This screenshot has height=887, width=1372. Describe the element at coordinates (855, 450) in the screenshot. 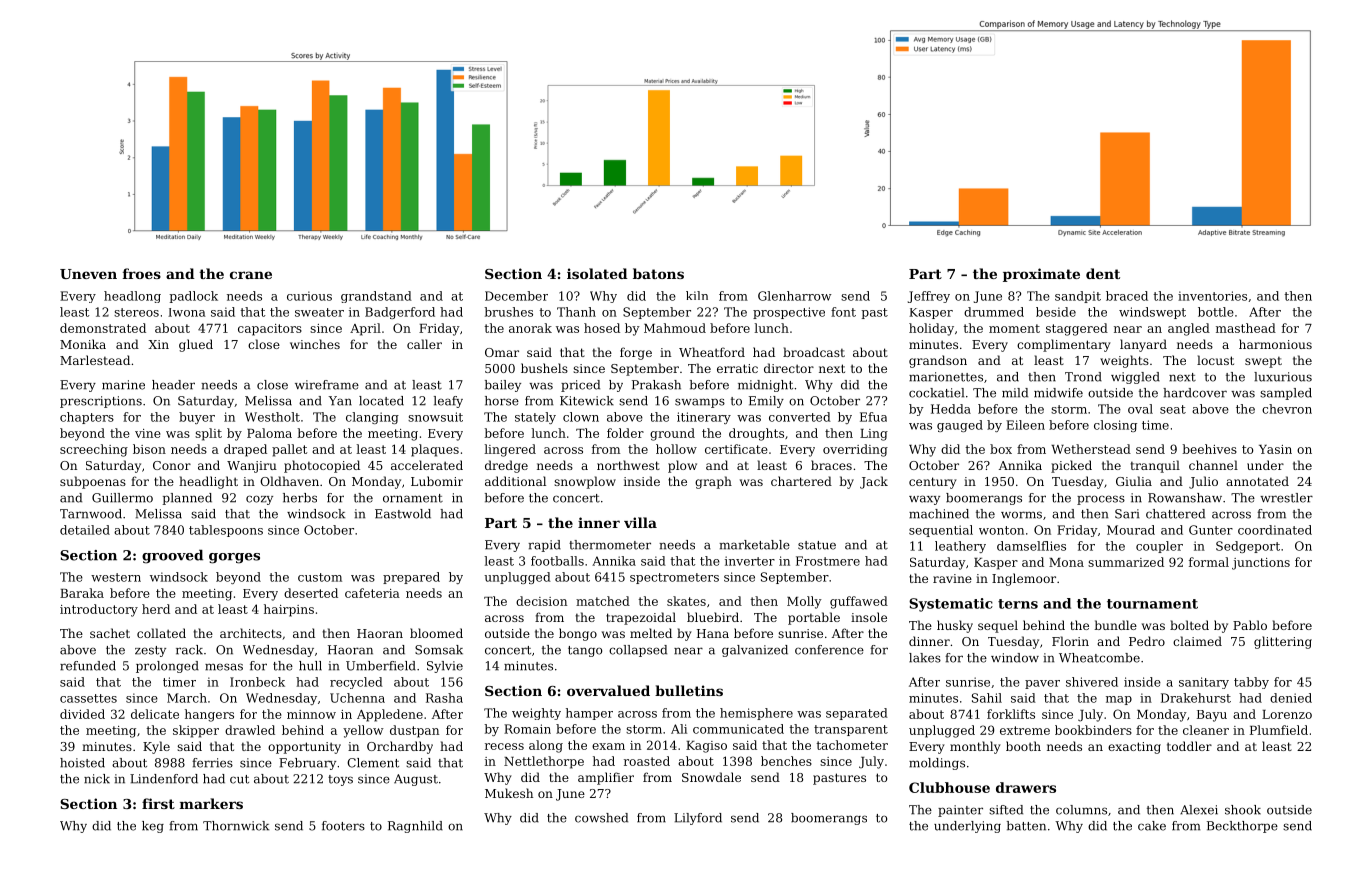

I see `overriding` at that location.
